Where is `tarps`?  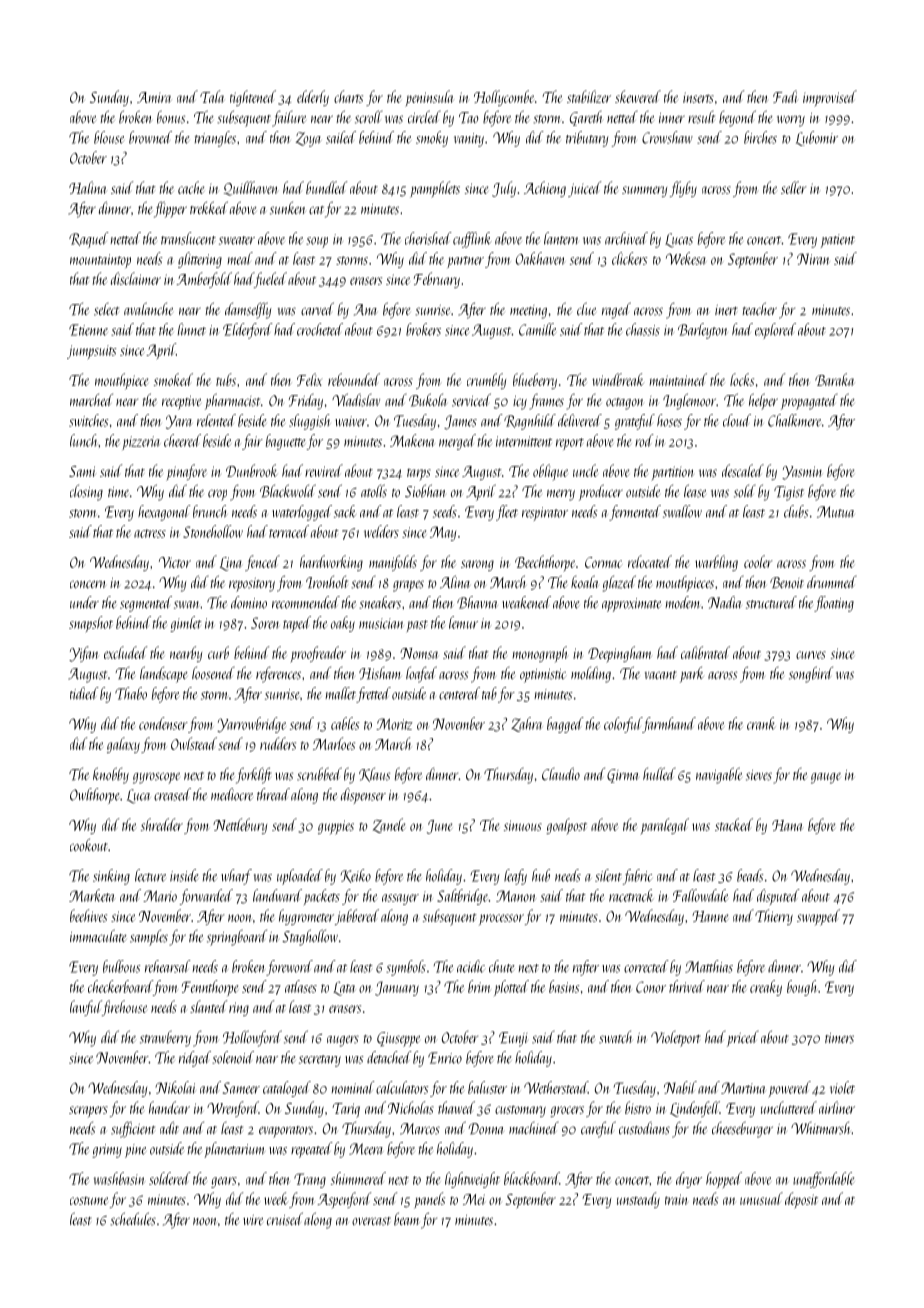
tarps is located at coordinates (419, 475).
